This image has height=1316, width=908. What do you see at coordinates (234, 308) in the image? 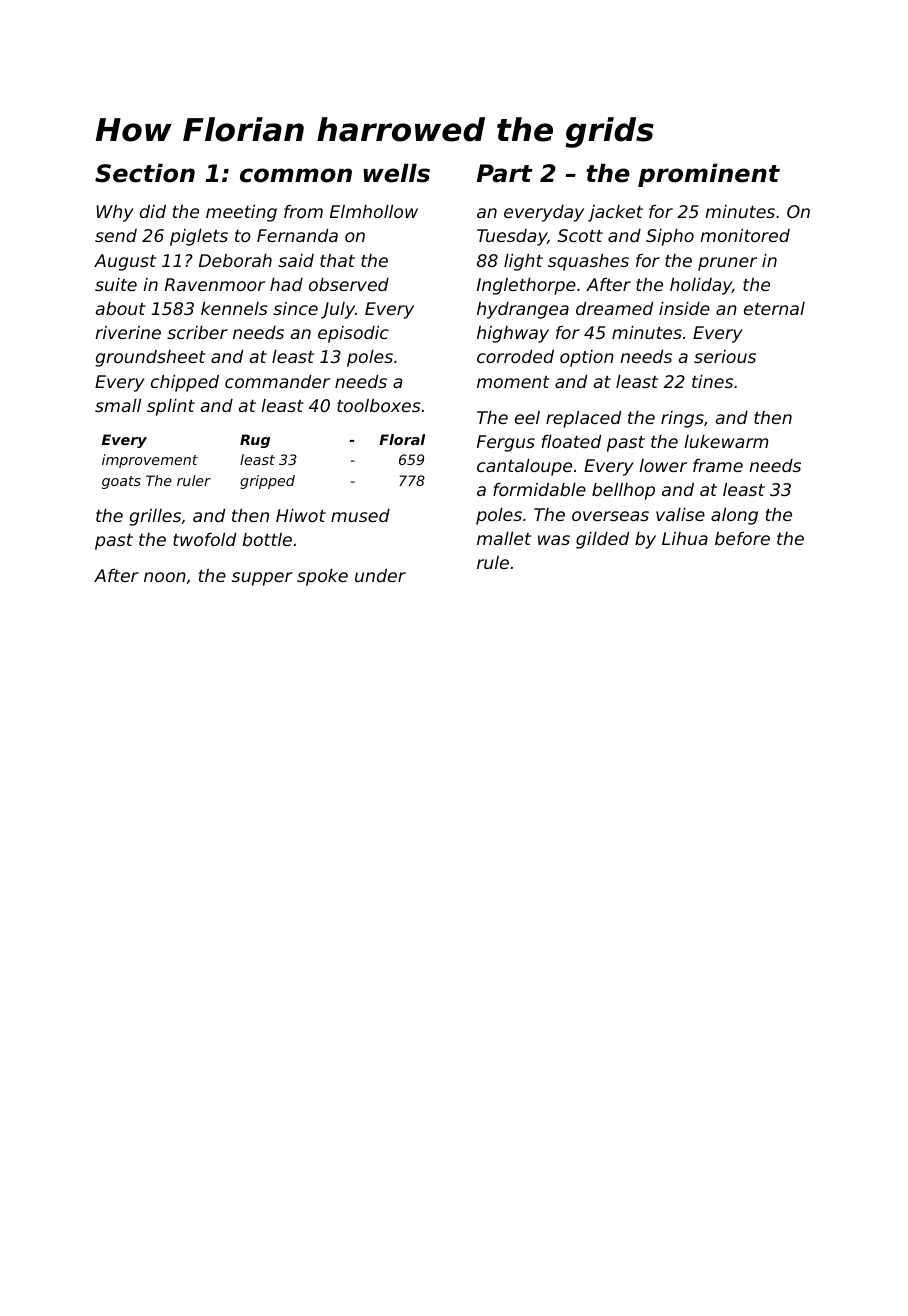
I see `kennels` at bounding box center [234, 308].
